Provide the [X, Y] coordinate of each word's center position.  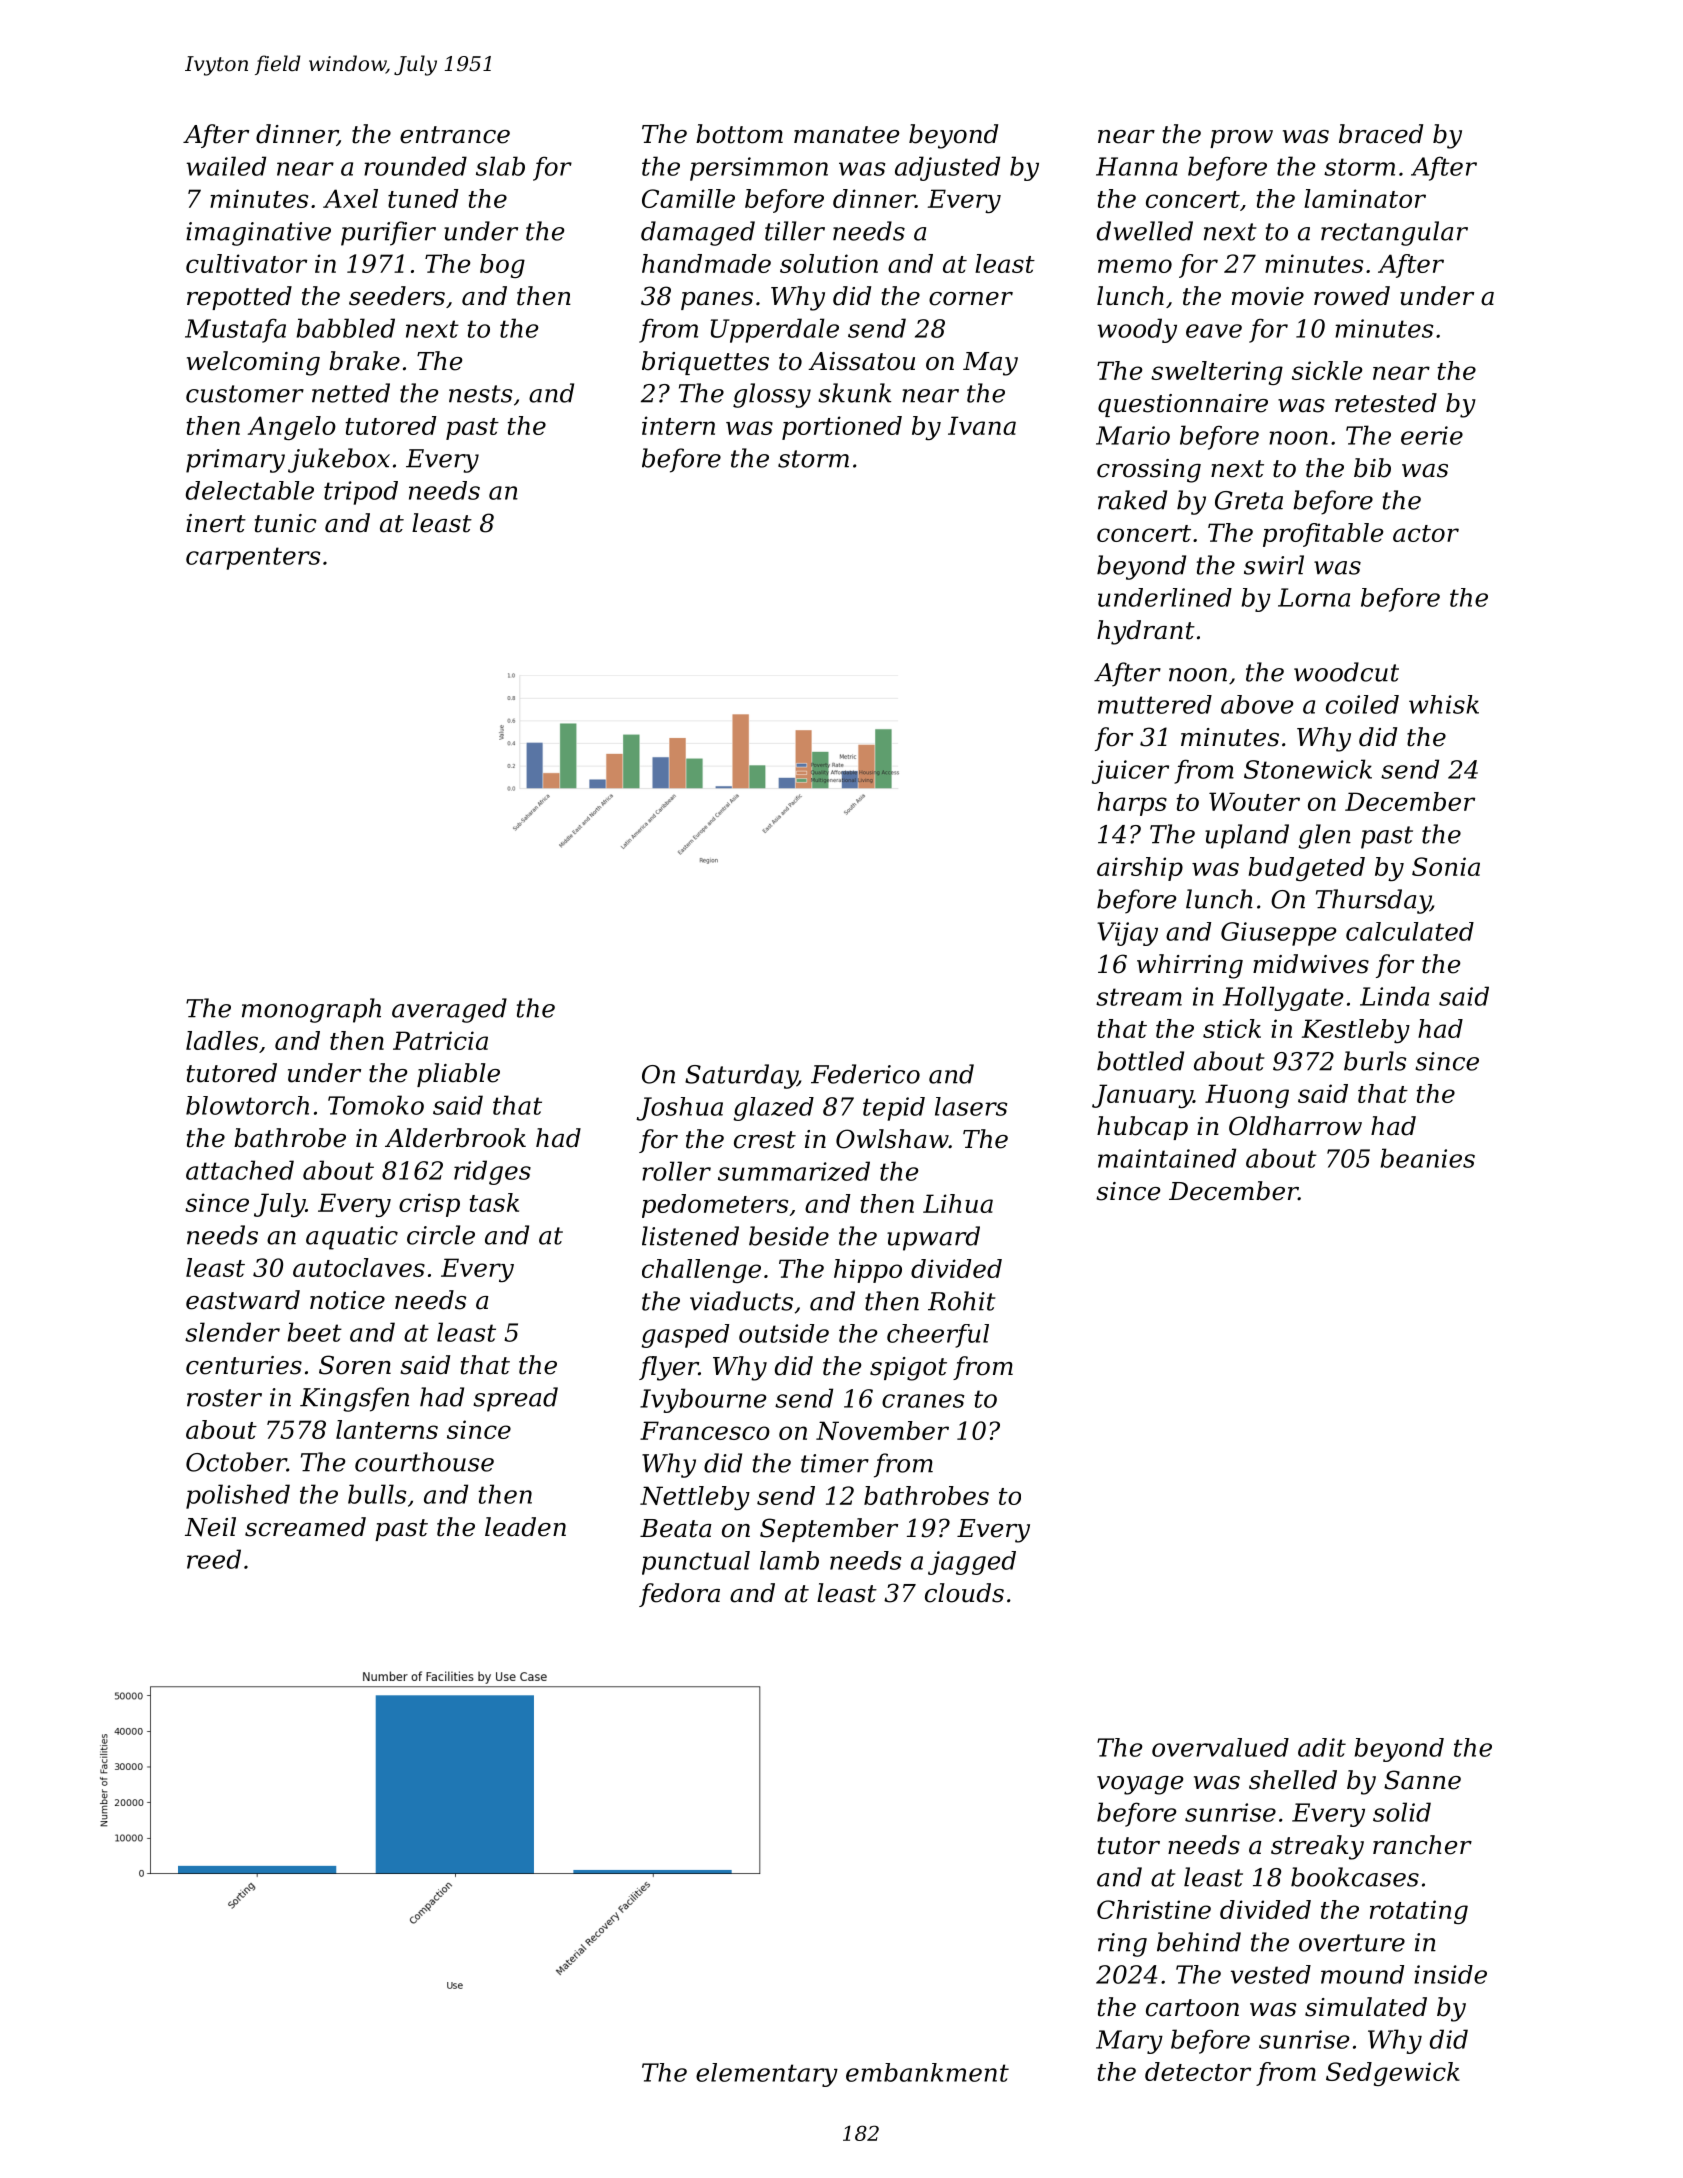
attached [240, 1170]
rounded [415, 166]
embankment [927, 2072]
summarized [794, 1171]
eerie [1432, 435]
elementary [767, 2075]
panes [717, 301]
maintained [1167, 1158]
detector [1198, 2071]
